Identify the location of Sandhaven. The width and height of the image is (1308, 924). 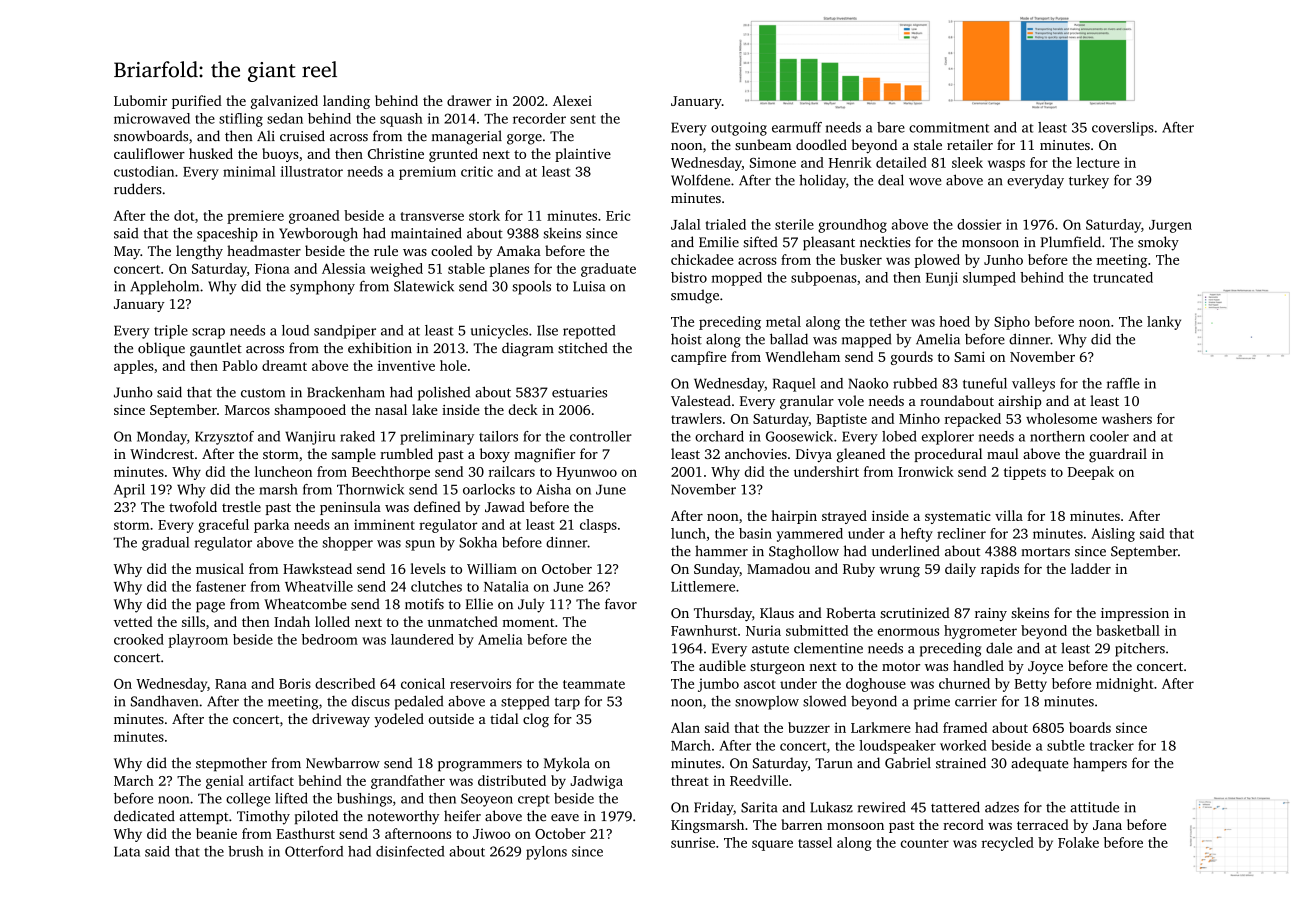
(164, 701).
